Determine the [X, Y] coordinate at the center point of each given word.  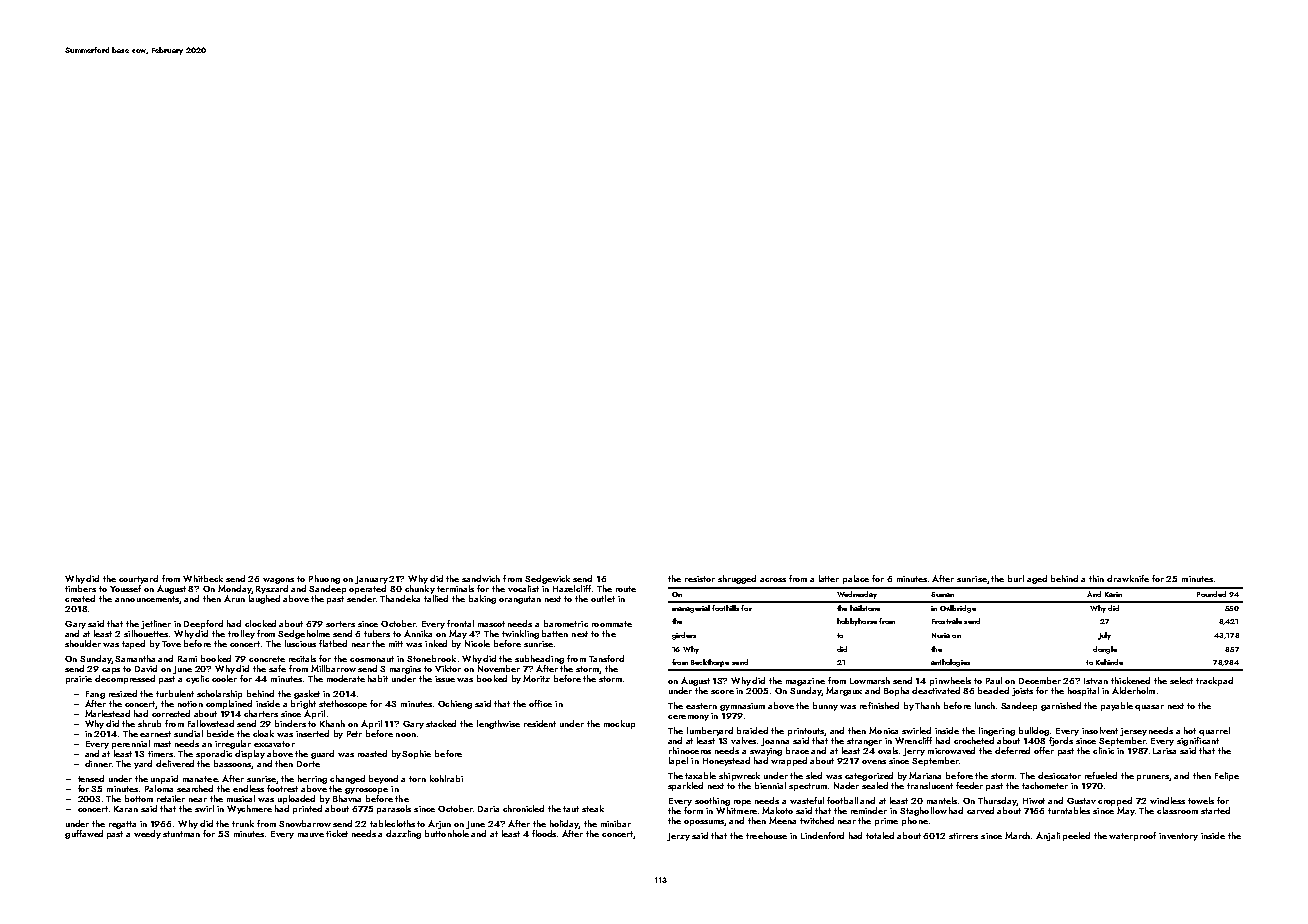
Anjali [1048, 836]
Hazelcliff [572, 588]
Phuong [324, 579]
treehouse [766, 835]
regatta [122, 825]
